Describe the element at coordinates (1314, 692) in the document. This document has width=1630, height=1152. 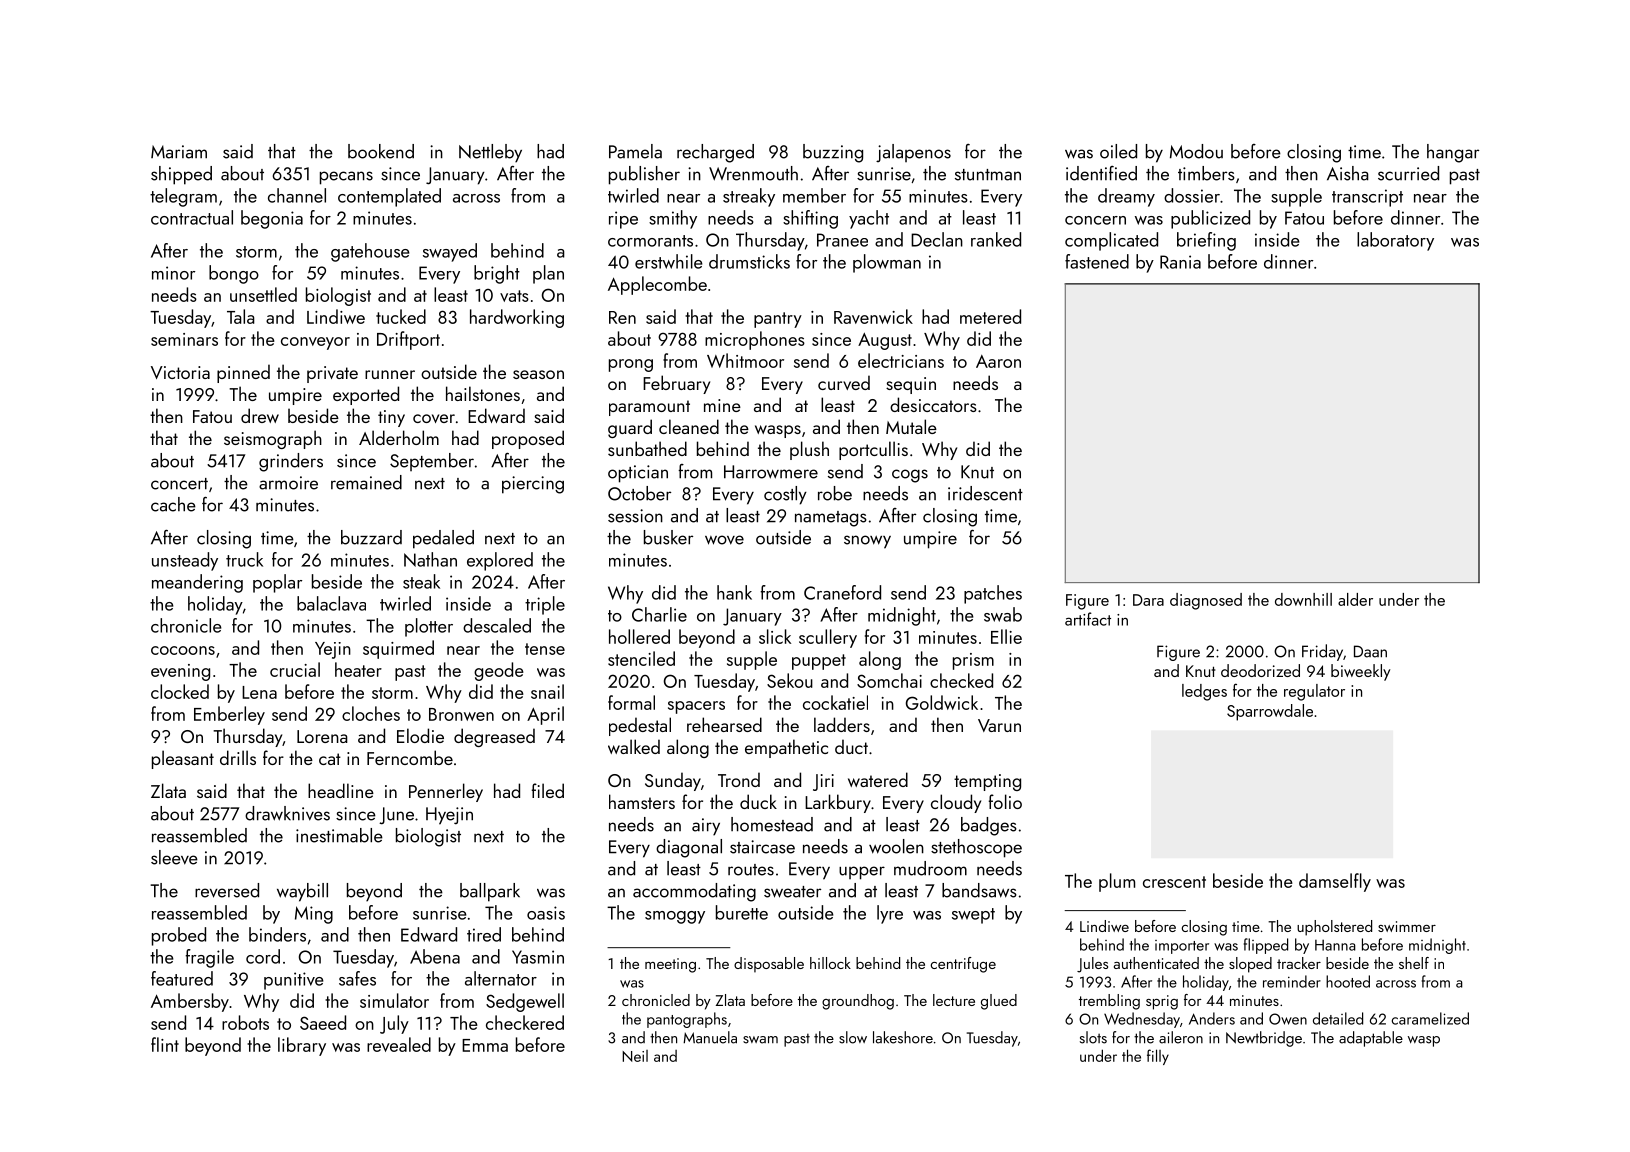
I see `regulator` at that location.
